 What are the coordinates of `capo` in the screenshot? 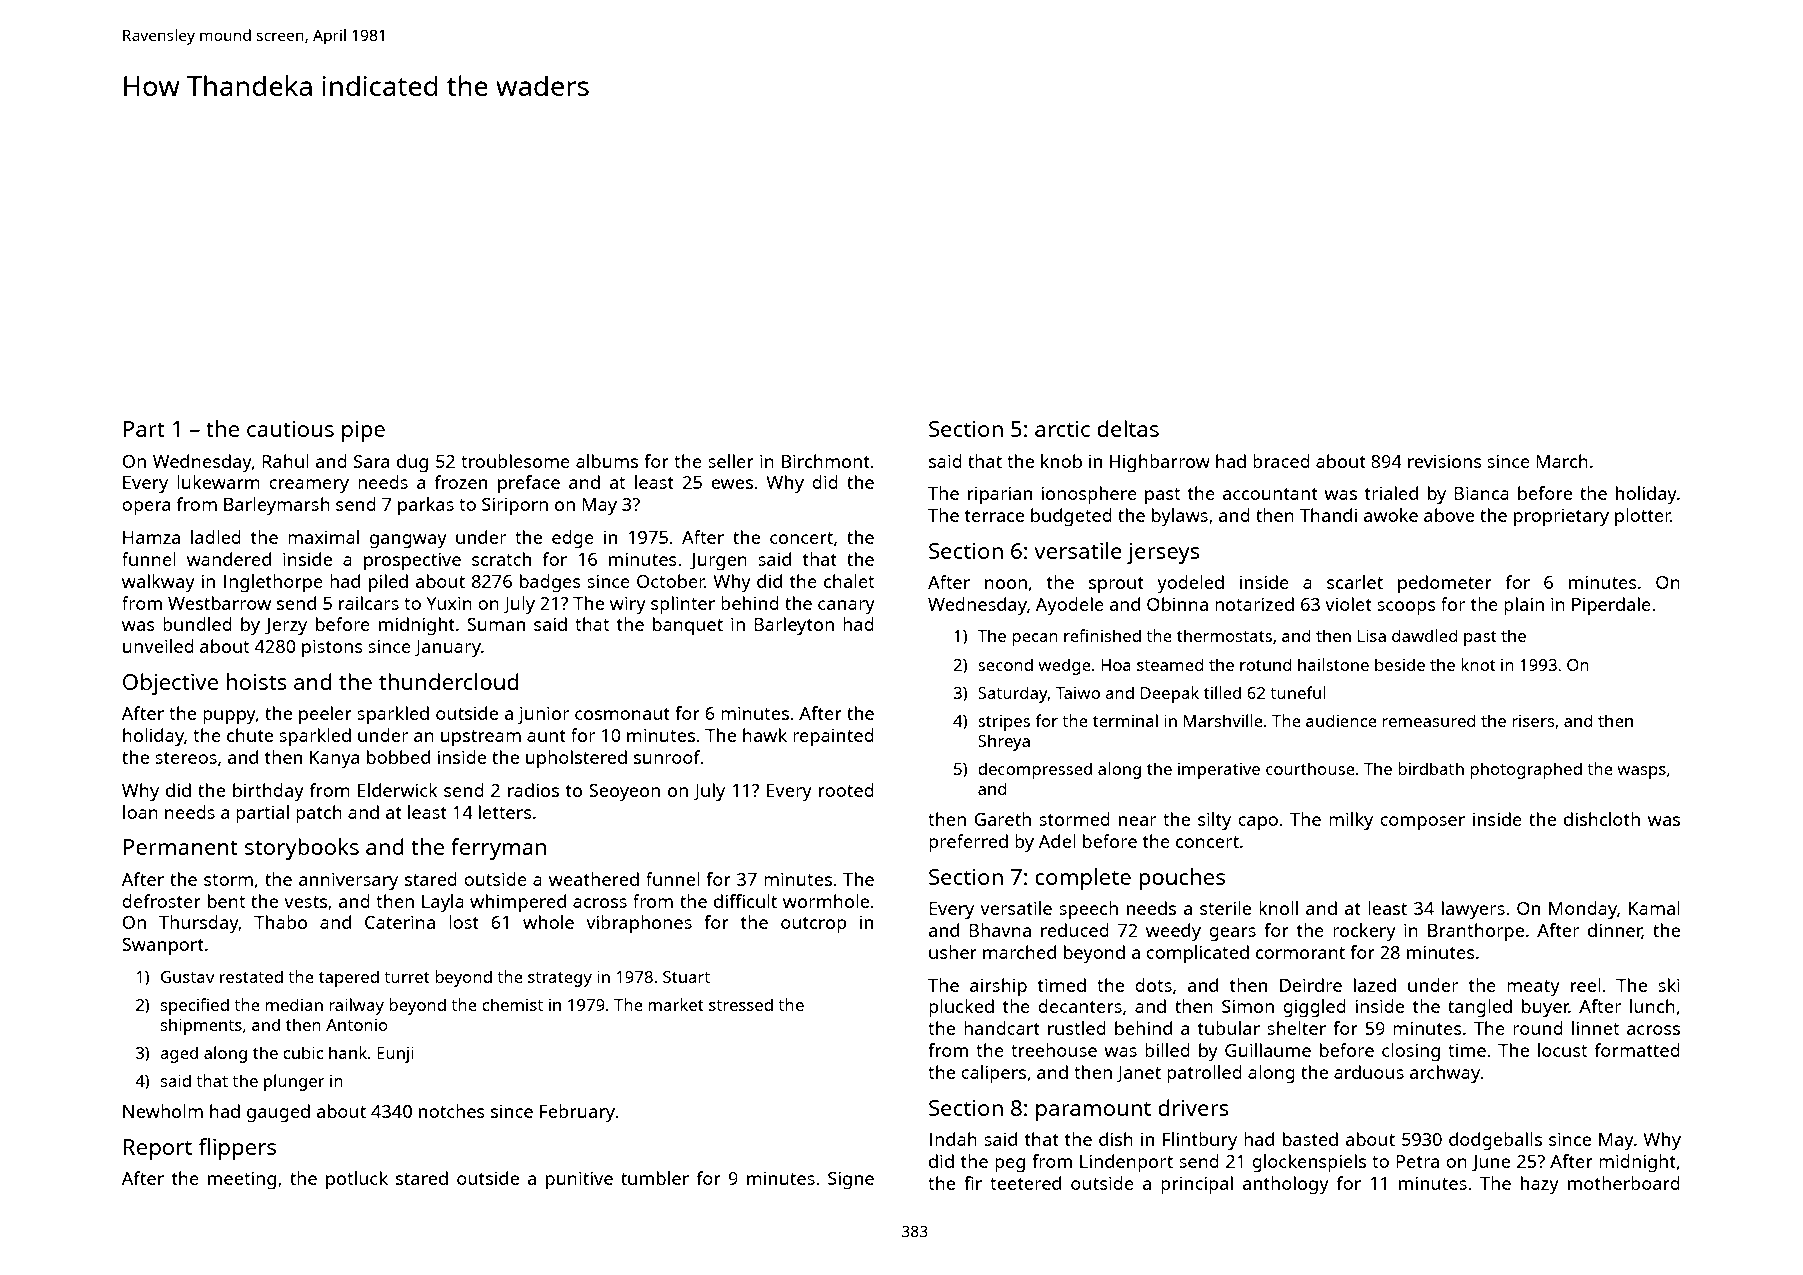 It's located at (1258, 823).
